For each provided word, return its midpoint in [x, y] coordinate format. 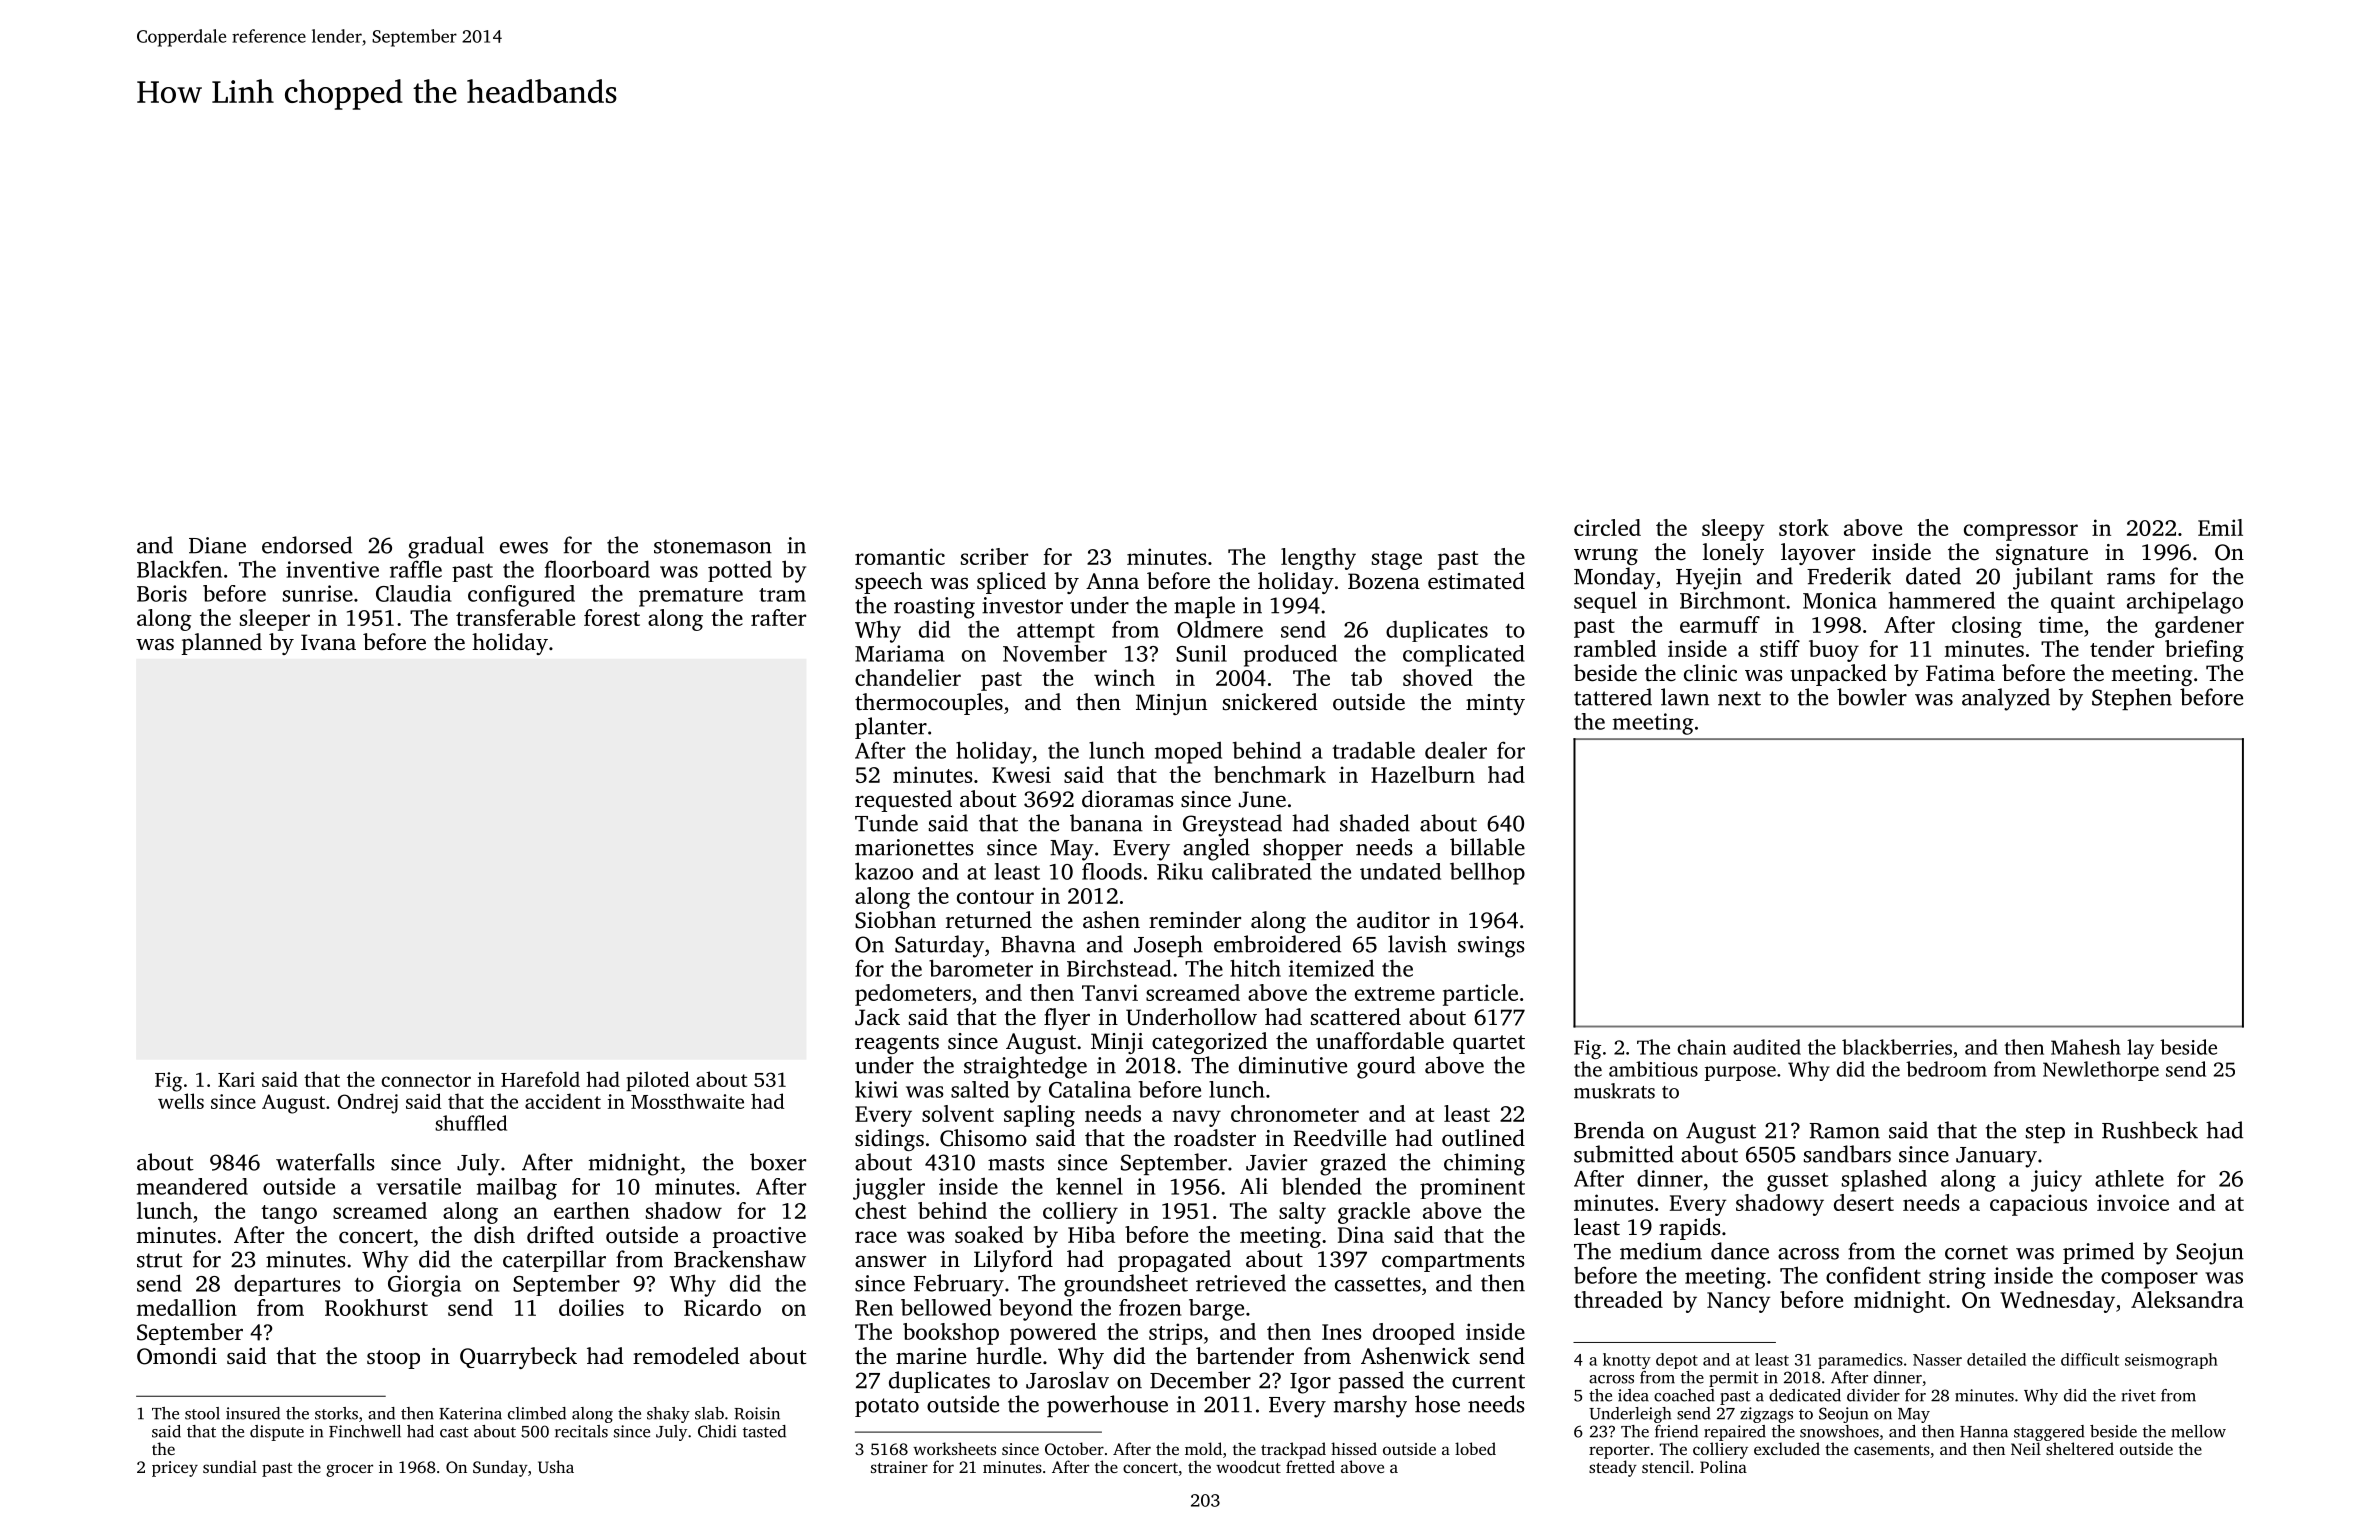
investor [1022, 605]
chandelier [908, 677]
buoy [1834, 651]
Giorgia [424, 1286]
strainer [899, 1467]
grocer [349, 1470]
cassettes [1378, 1284]
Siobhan [895, 920]
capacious [2038, 1205]
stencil [1666, 1466]
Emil [2220, 527]
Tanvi [1110, 992]
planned [222, 644]
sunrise [318, 593]
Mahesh [2086, 1047]
